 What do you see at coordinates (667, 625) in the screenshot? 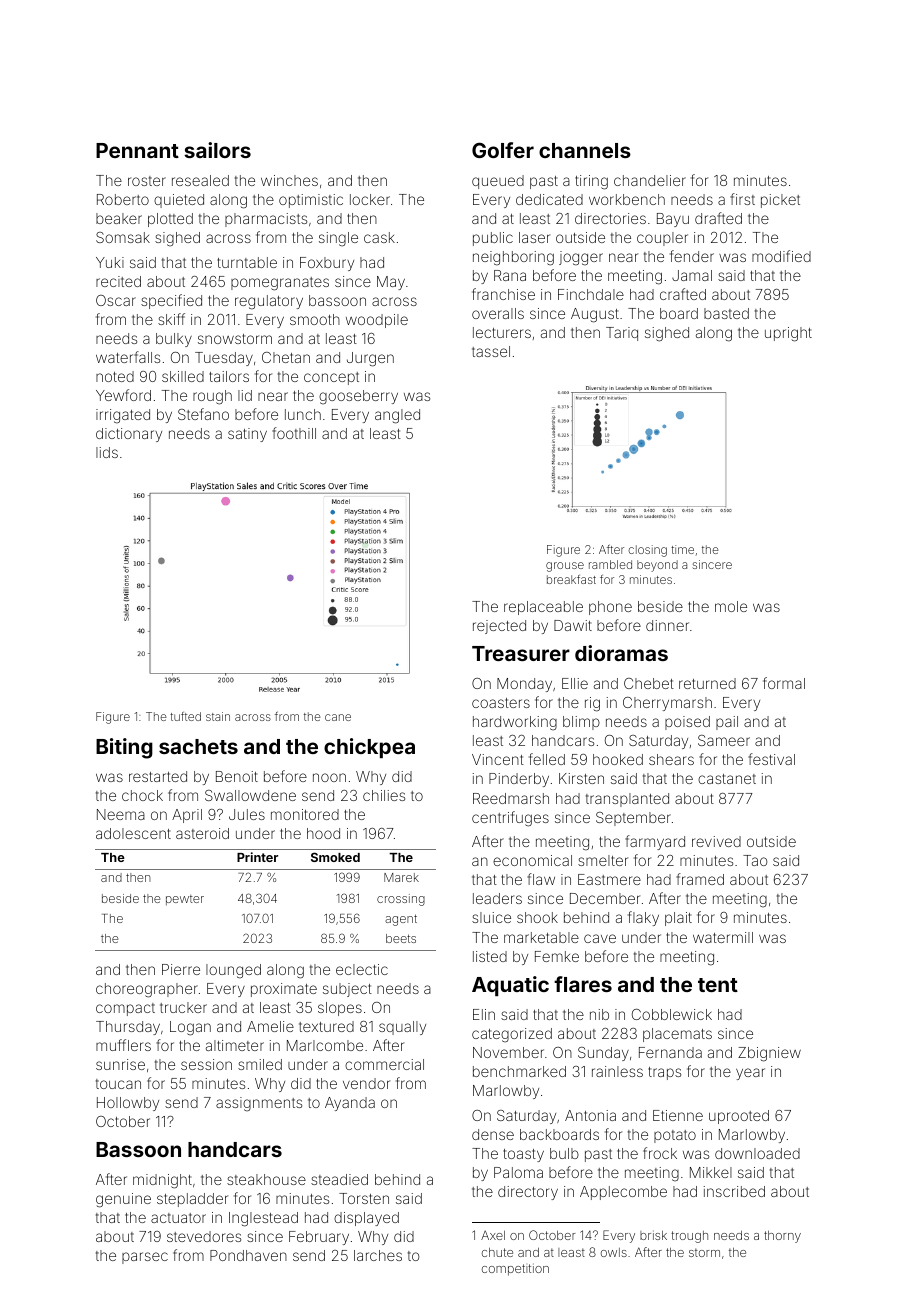
I see `dinner` at bounding box center [667, 625].
